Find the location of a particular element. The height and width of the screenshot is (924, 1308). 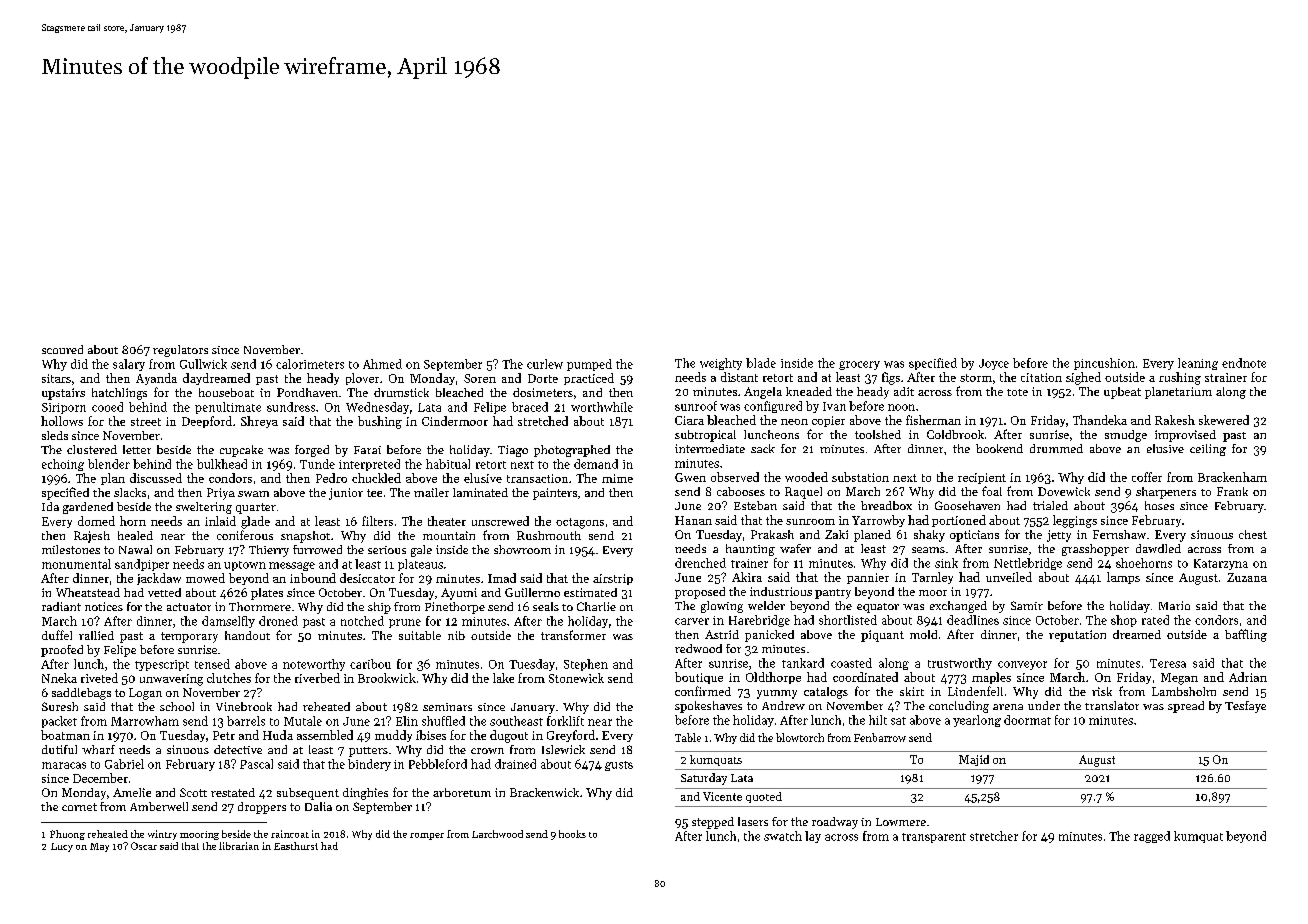

regulators is located at coordinates (180, 351).
